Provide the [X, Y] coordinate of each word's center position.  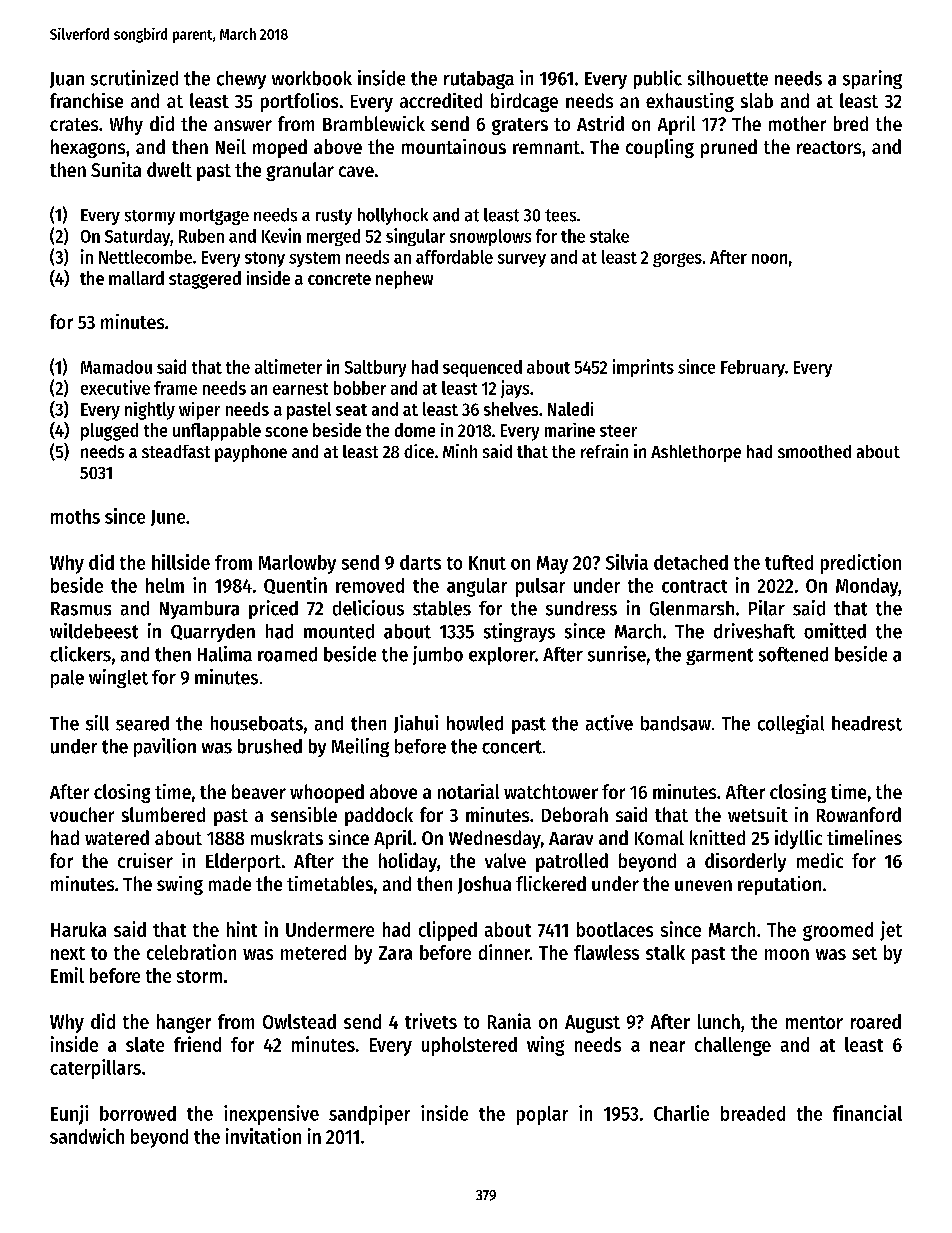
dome [415, 430]
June [168, 518]
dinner [504, 952]
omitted [835, 631]
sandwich [87, 1136]
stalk [665, 952]
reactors [829, 147]
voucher [82, 814]
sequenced [482, 368]
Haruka [78, 929]
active [609, 723]
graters [520, 126]
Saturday [137, 237]
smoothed [814, 451]
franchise [86, 100]
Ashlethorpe [696, 453]
